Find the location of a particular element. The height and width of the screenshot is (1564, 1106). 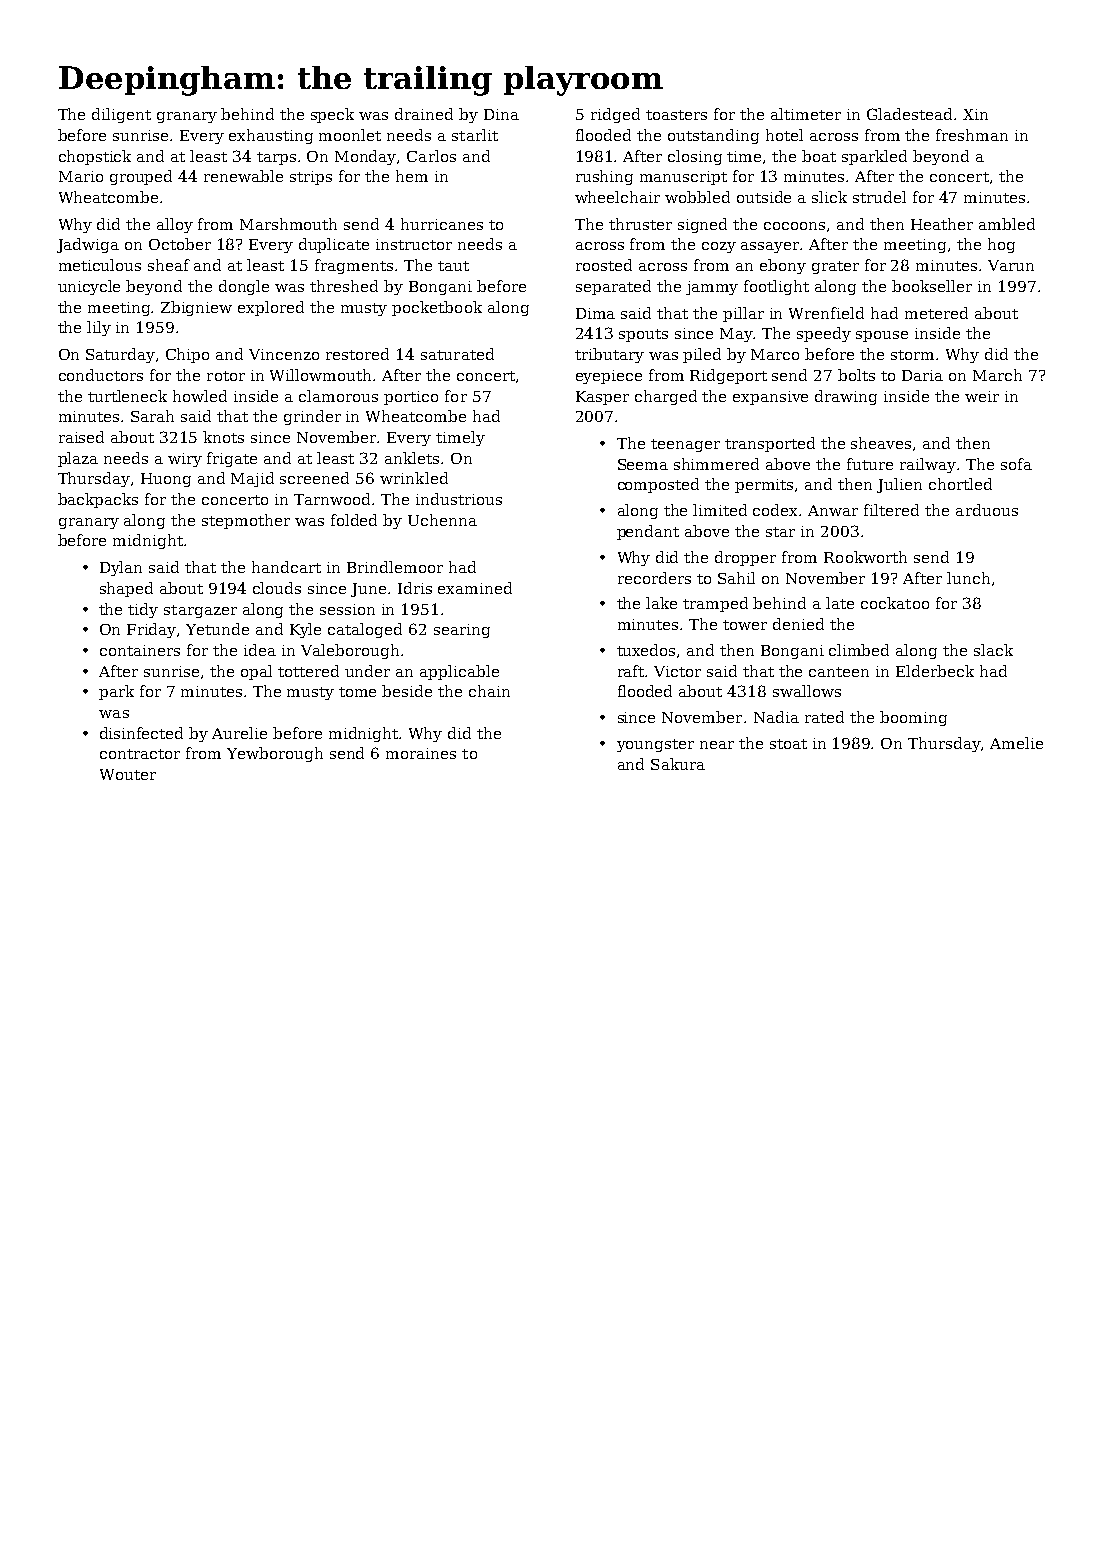

containers is located at coordinates (140, 650).
